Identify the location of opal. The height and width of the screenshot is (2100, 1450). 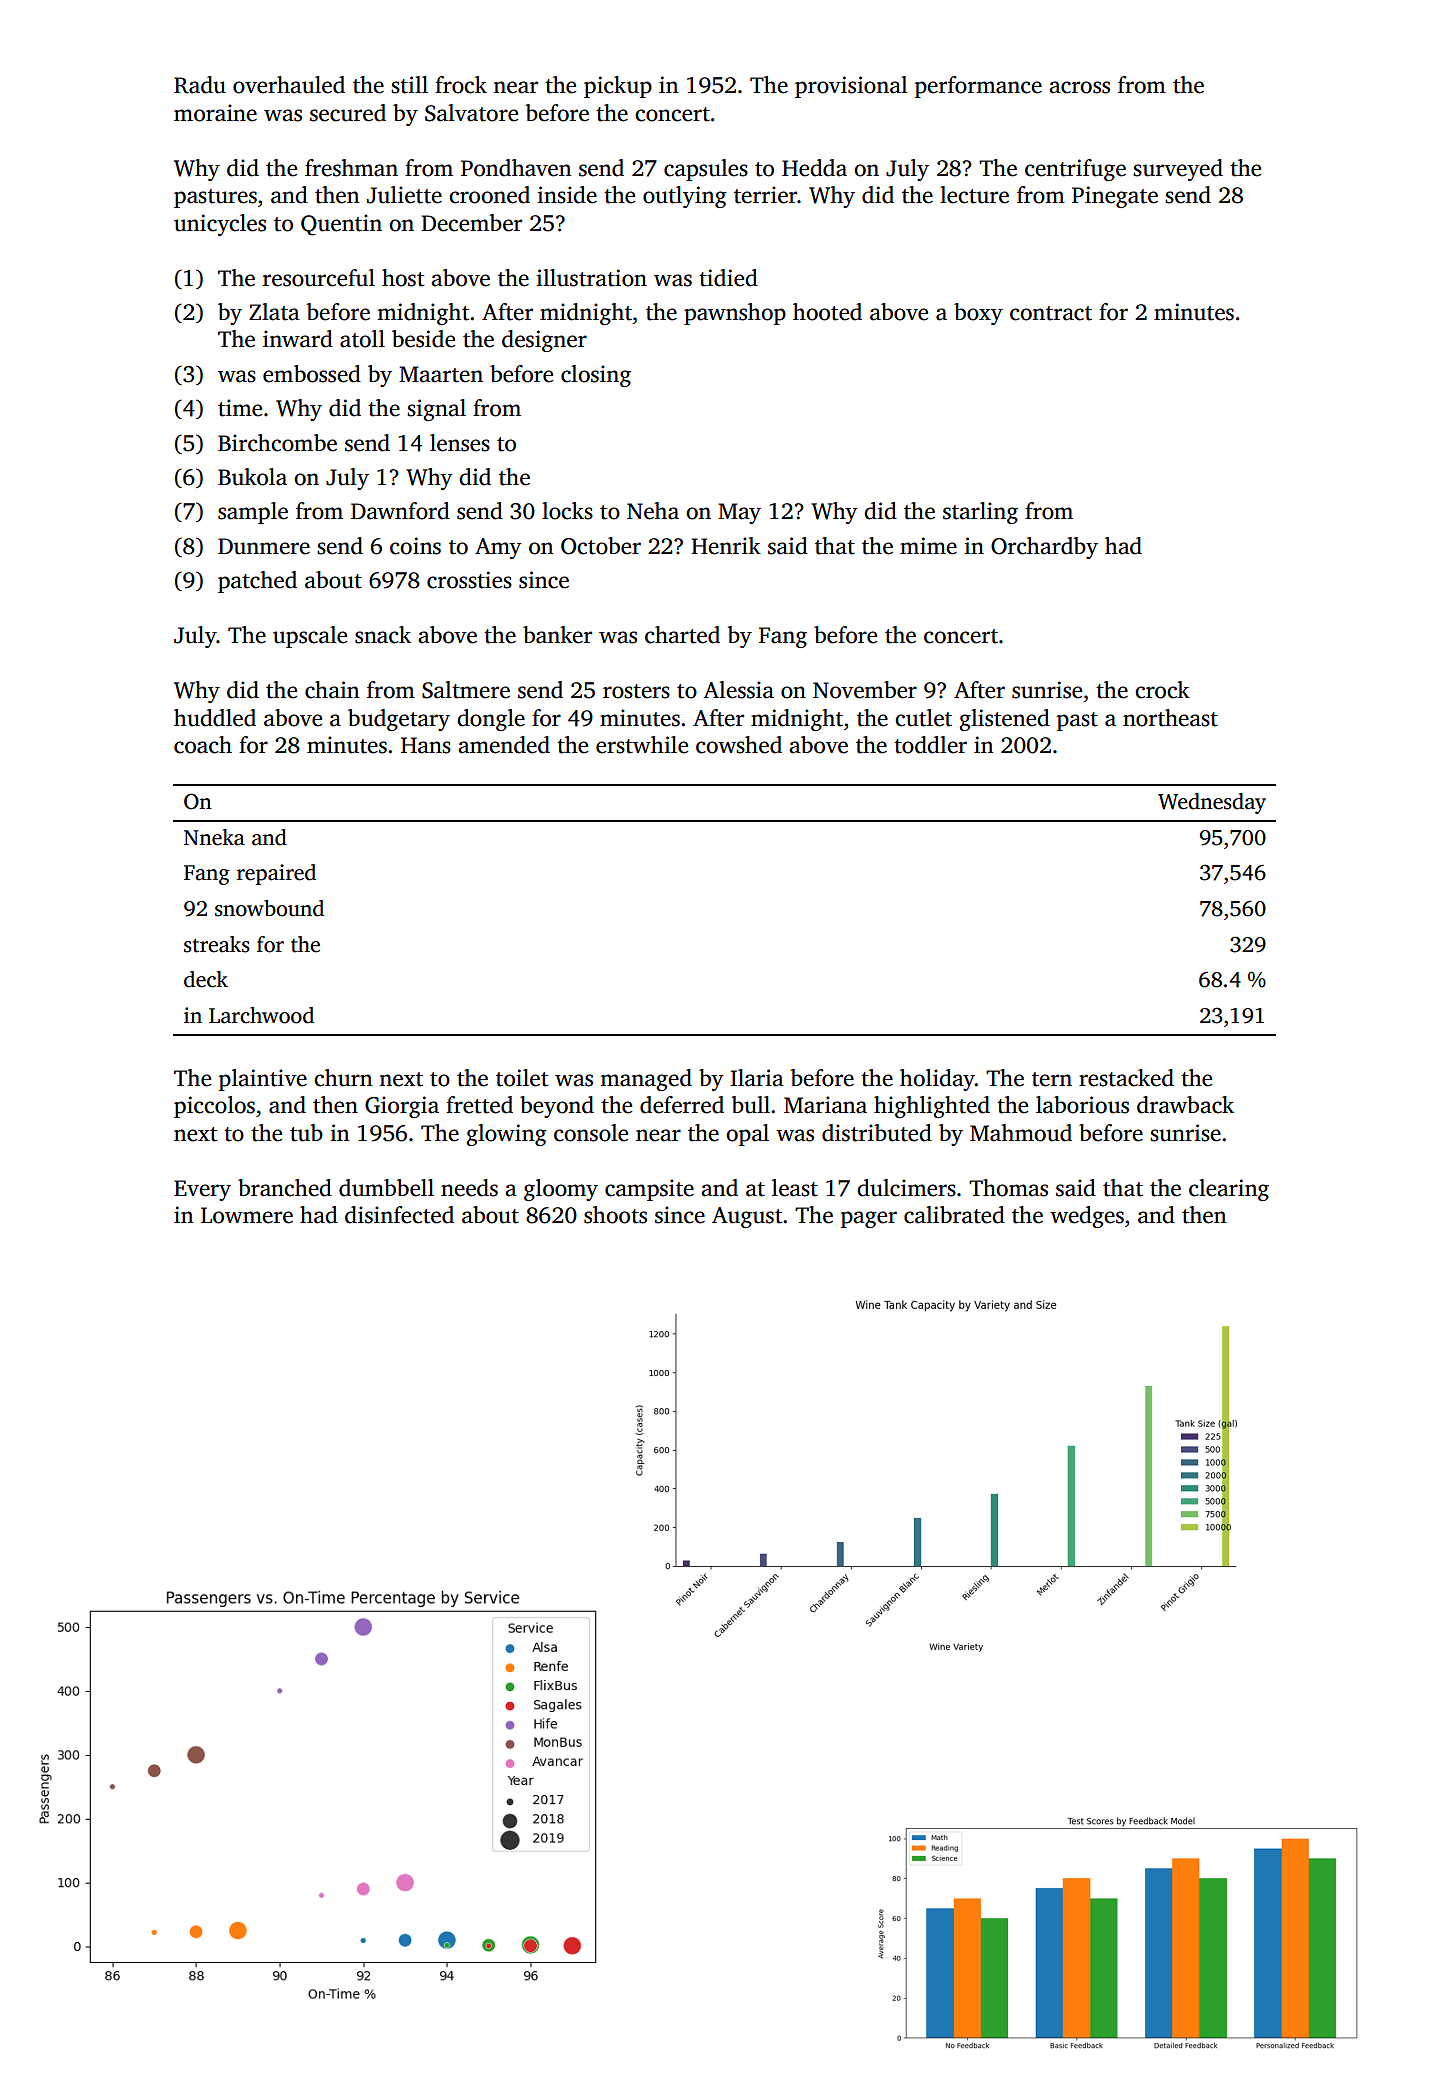
(747, 1135).
